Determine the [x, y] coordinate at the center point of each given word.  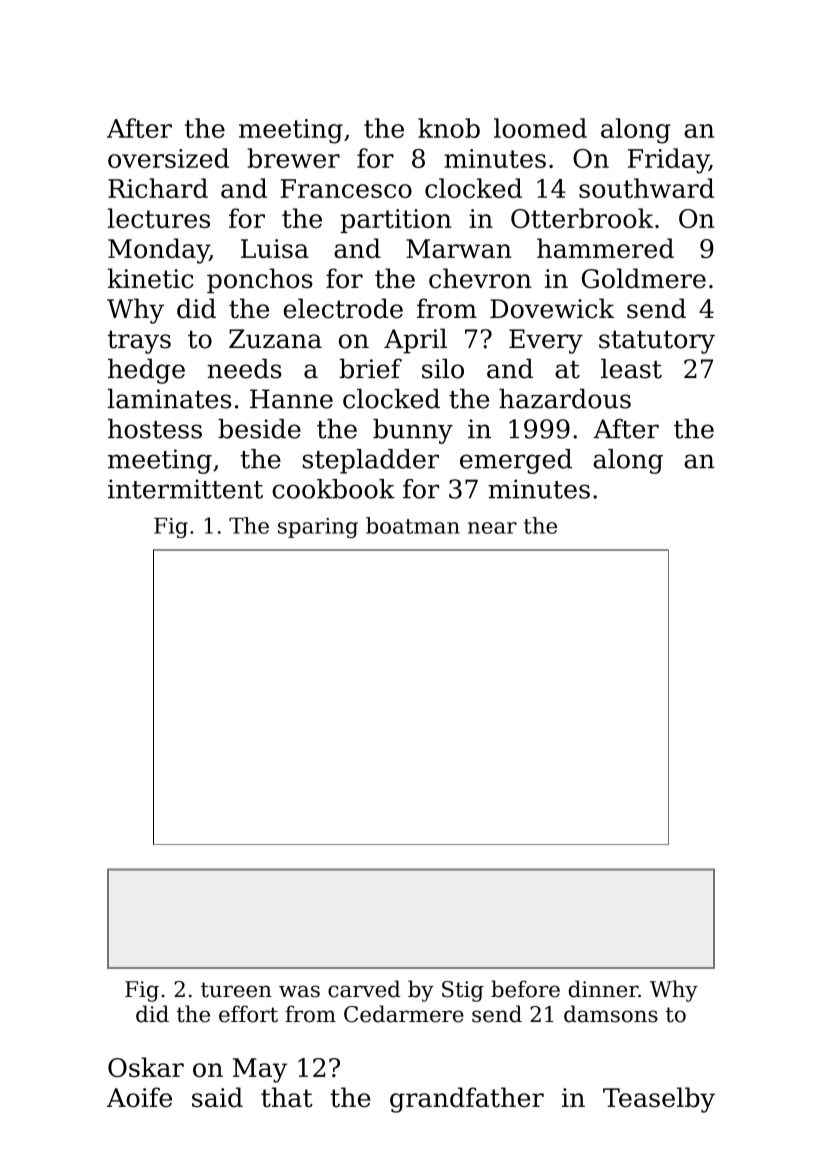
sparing [318, 528]
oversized [168, 158]
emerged [516, 461]
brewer [293, 158]
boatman [413, 525]
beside [259, 429]
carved [364, 989]
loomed [540, 128]
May [260, 1070]
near [492, 528]
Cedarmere [404, 1014]
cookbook [333, 489]
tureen [236, 990]
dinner [603, 989]
